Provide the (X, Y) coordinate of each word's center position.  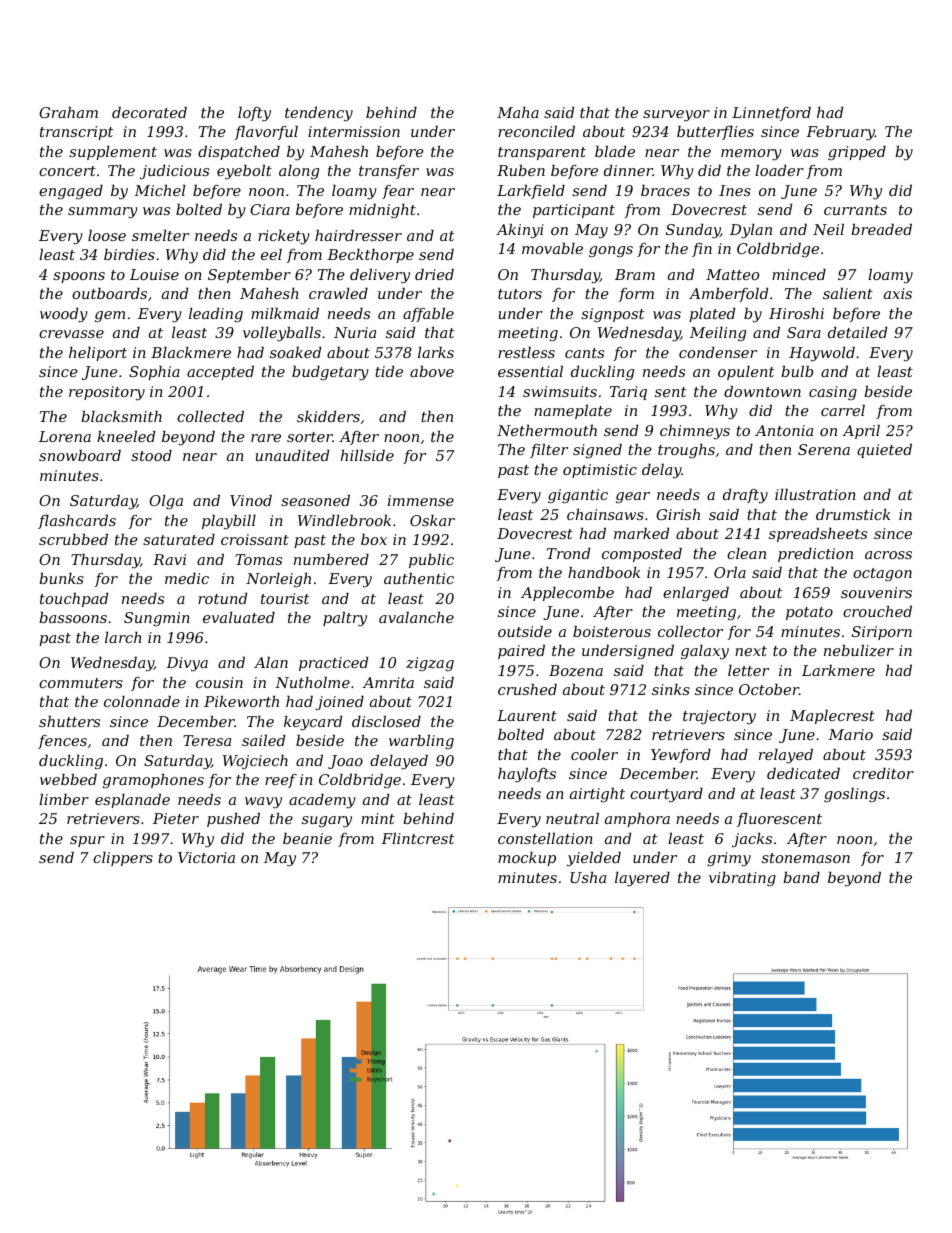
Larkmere (838, 670)
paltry (345, 619)
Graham (68, 112)
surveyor (676, 116)
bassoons (73, 617)
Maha (518, 112)
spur (87, 841)
